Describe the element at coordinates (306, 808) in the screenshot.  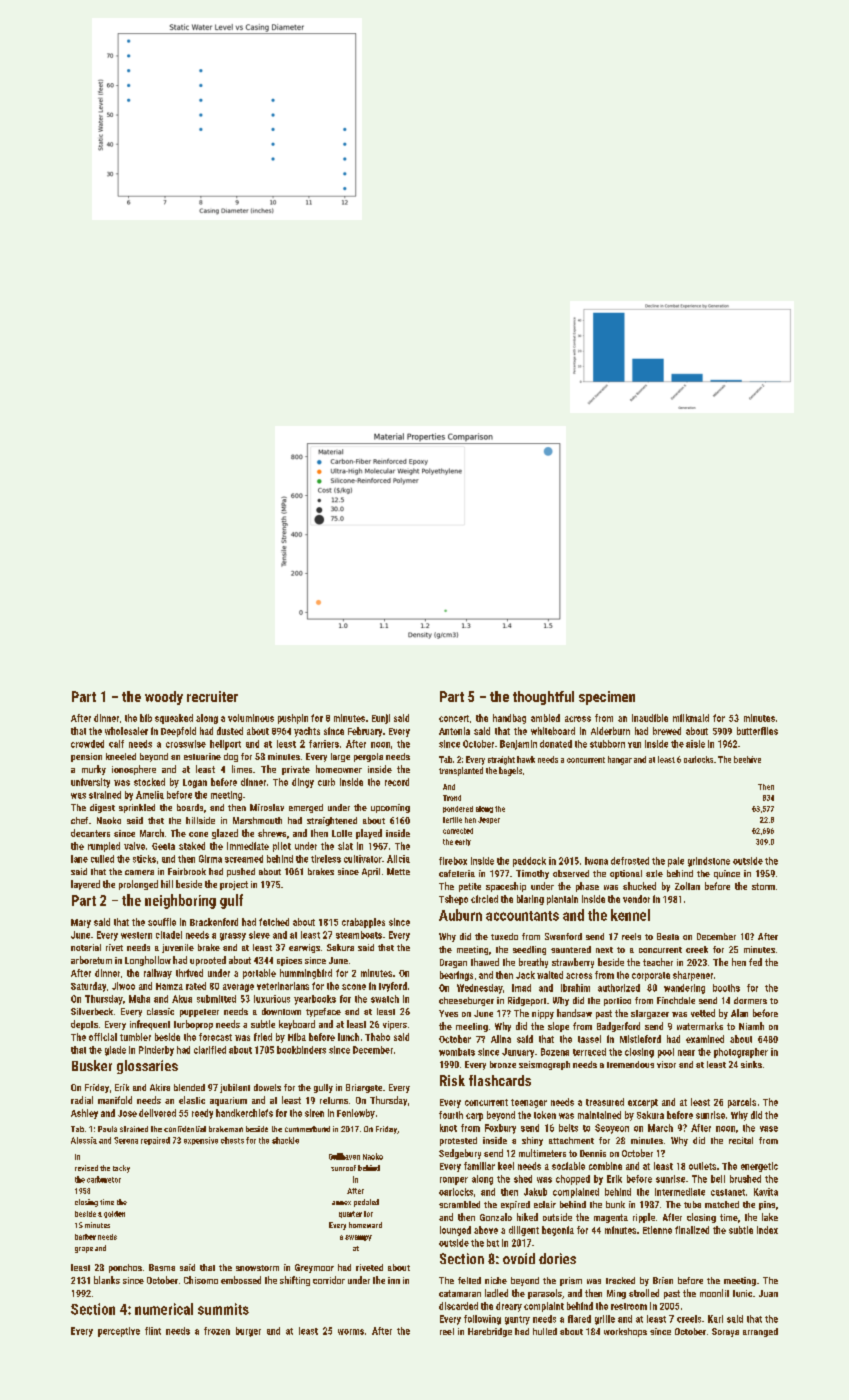
I see `emerged` at that location.
